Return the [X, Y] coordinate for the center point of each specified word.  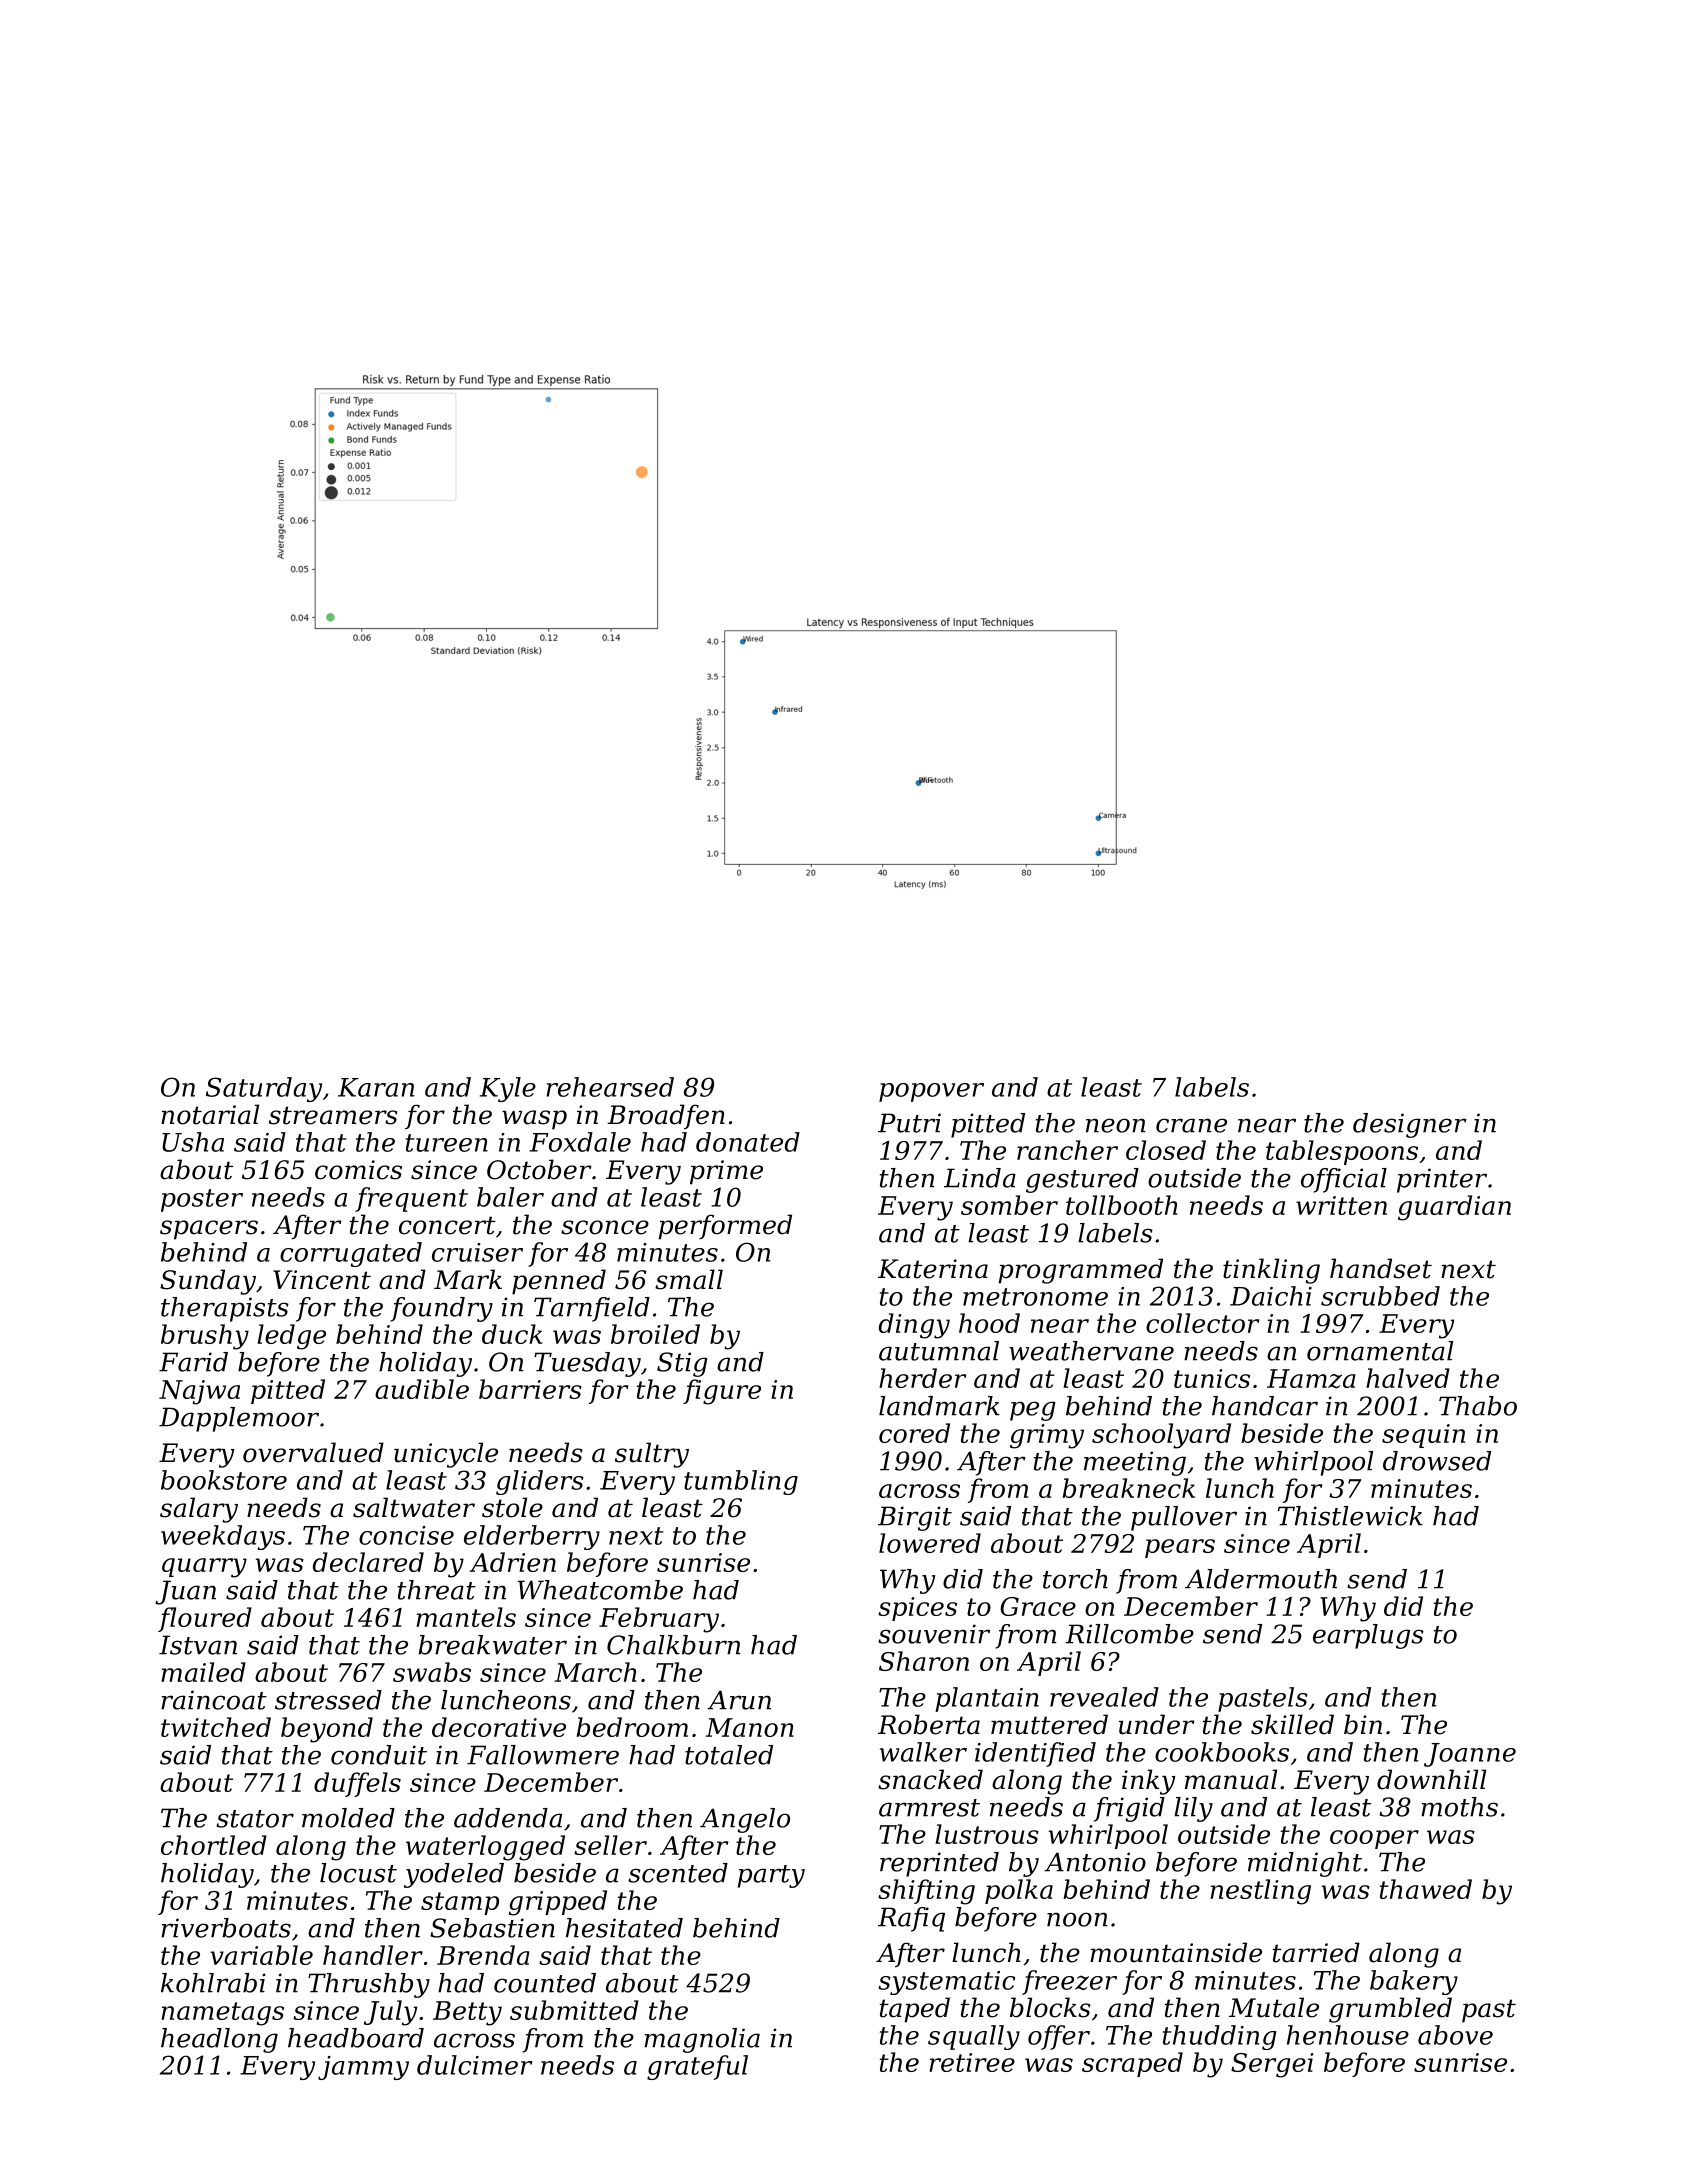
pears [1180, 1548]
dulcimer [475, 2065]
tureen [447, 1143]
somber [1009, 1205]
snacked [930, 1779]
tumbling [741, 1482]
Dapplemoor [239, 1419]
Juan [185, 1592]
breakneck [1128, 1488]
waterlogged [485, 1848]
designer [1410, 1125]
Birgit [915, 1518]
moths [1459, 1807]
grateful [697, 2067]
